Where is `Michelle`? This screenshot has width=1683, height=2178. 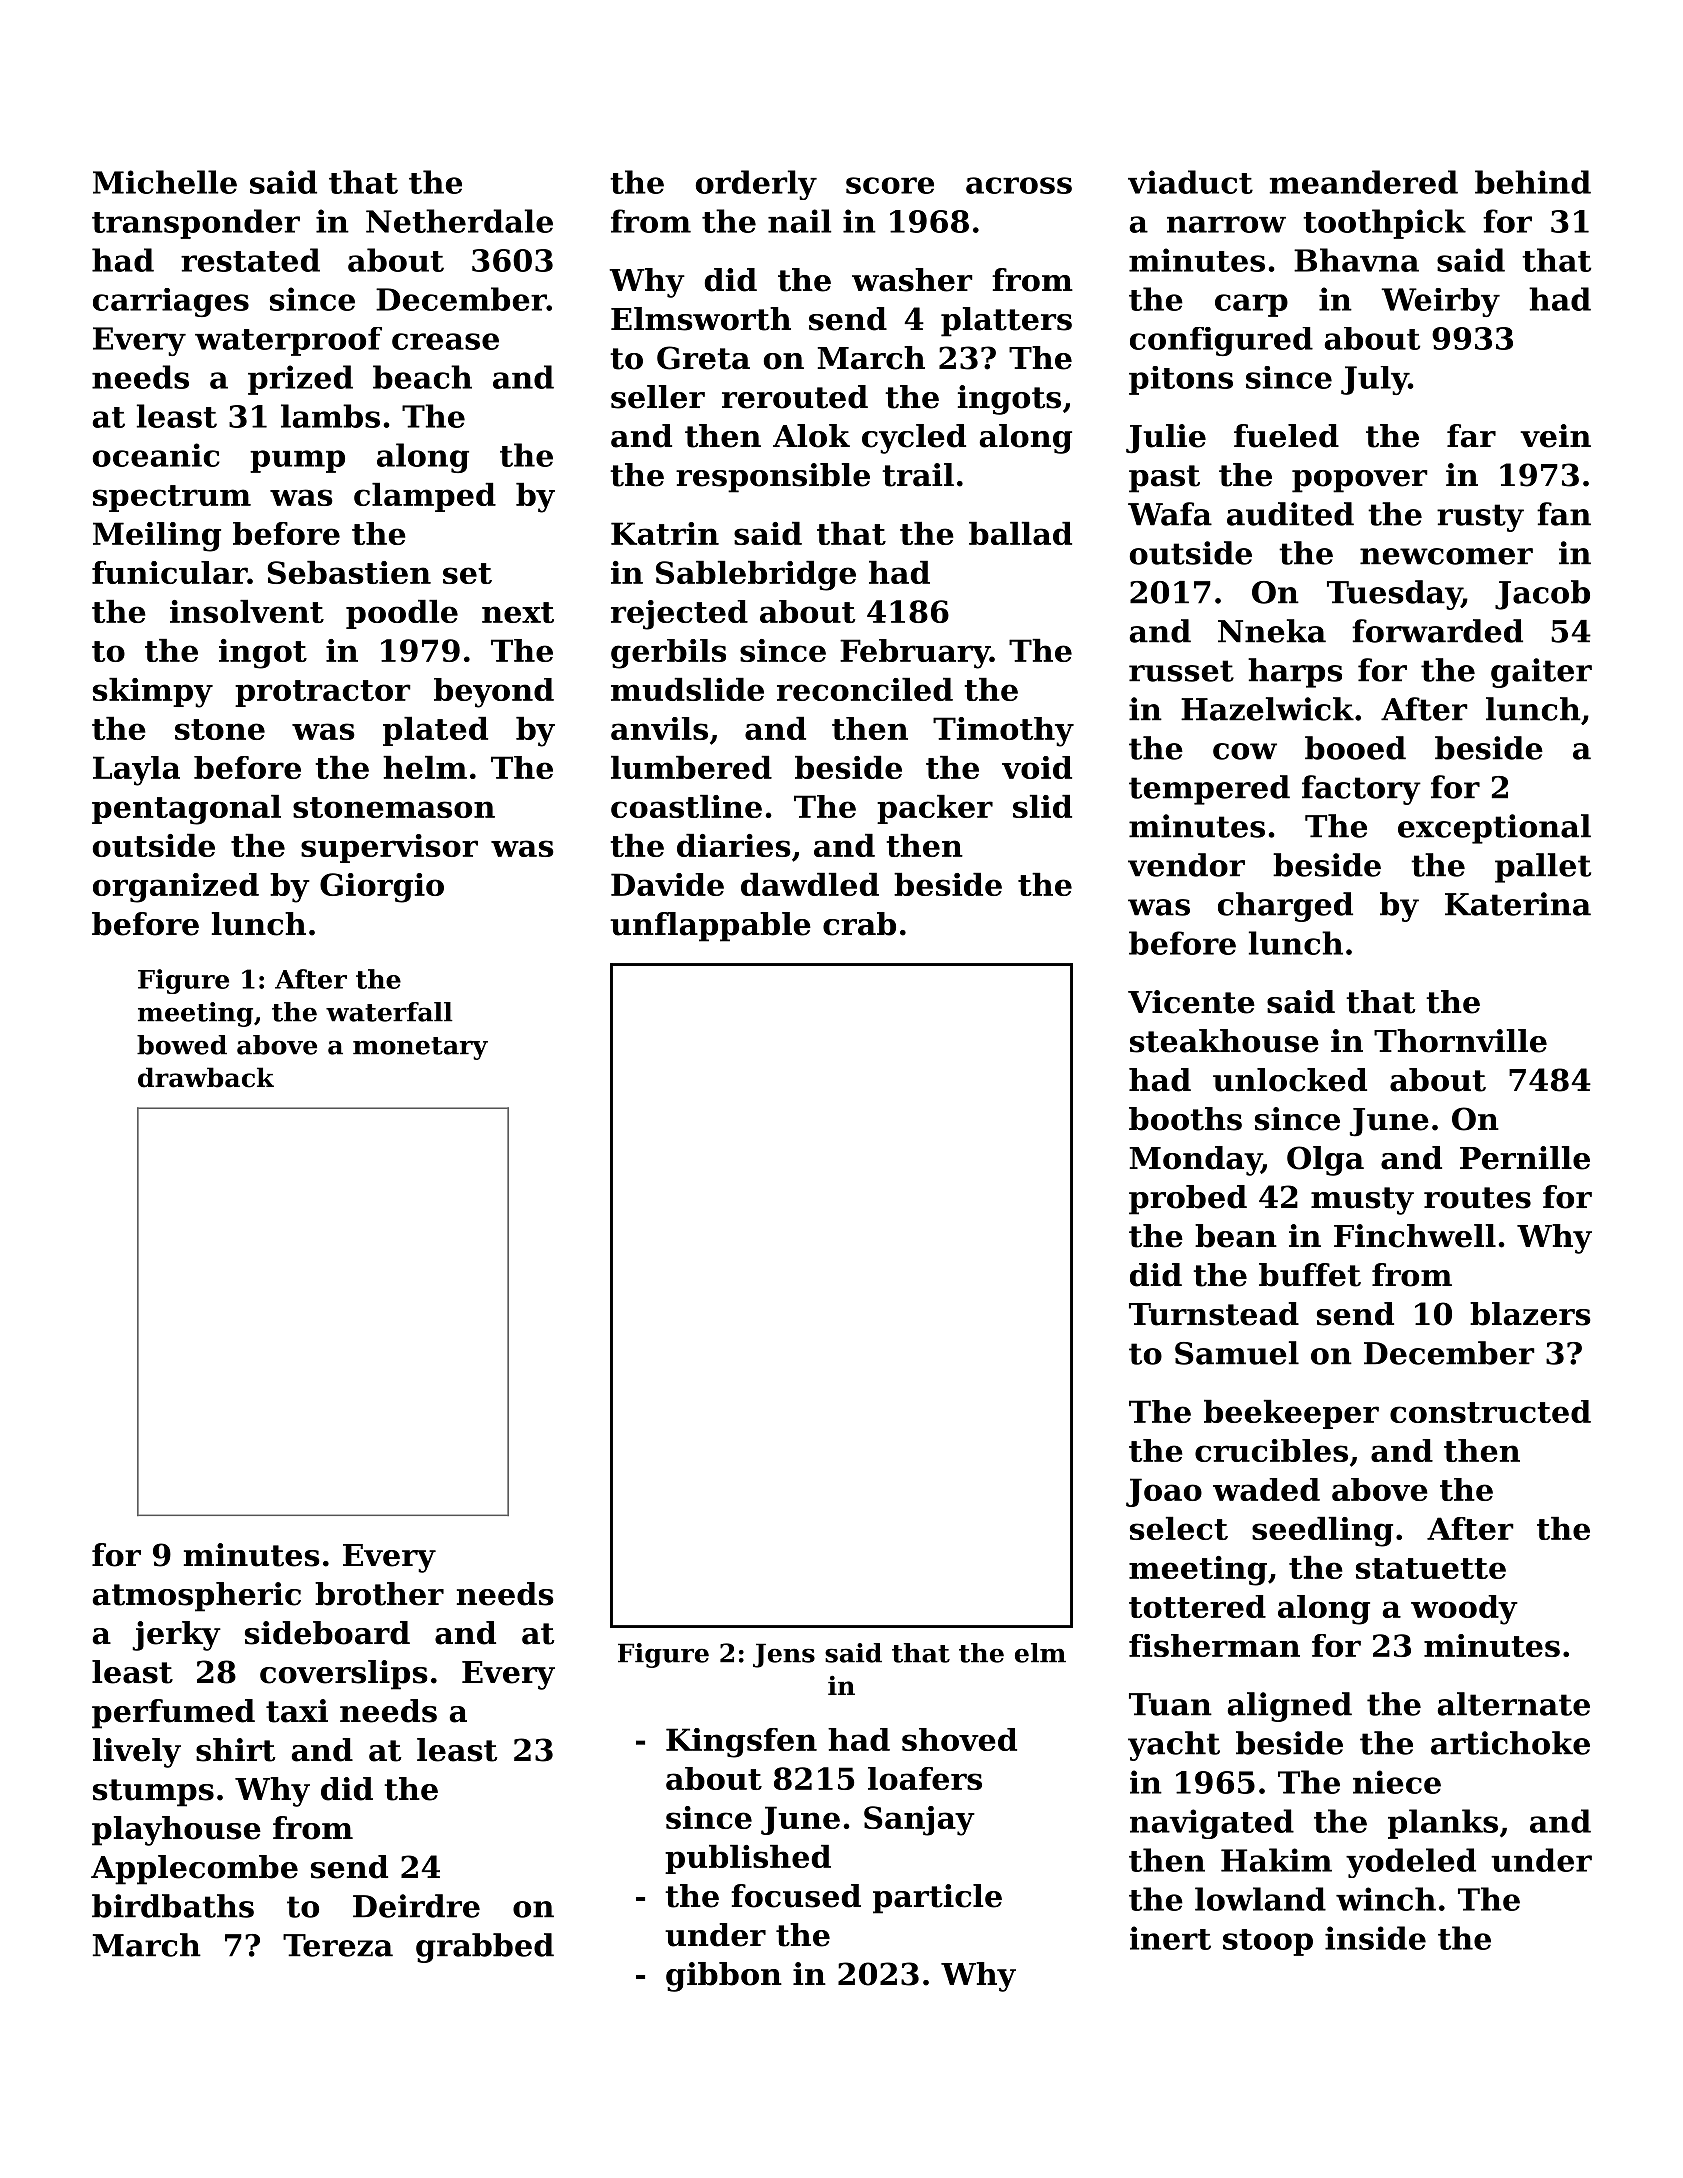
Michelle is located at coordinates (165, 182).
